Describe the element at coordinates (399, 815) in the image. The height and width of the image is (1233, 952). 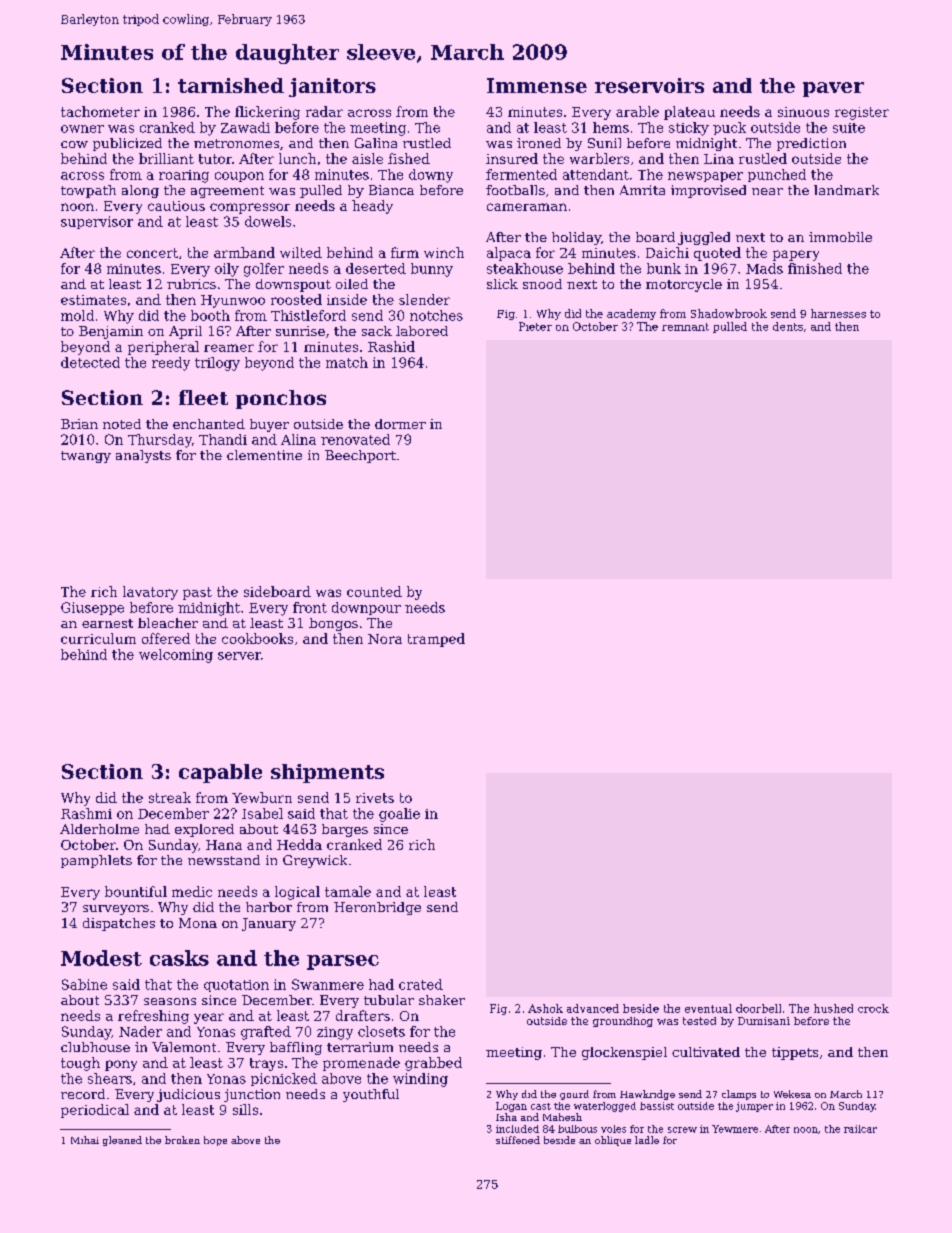
I see `goalie` at that location.
